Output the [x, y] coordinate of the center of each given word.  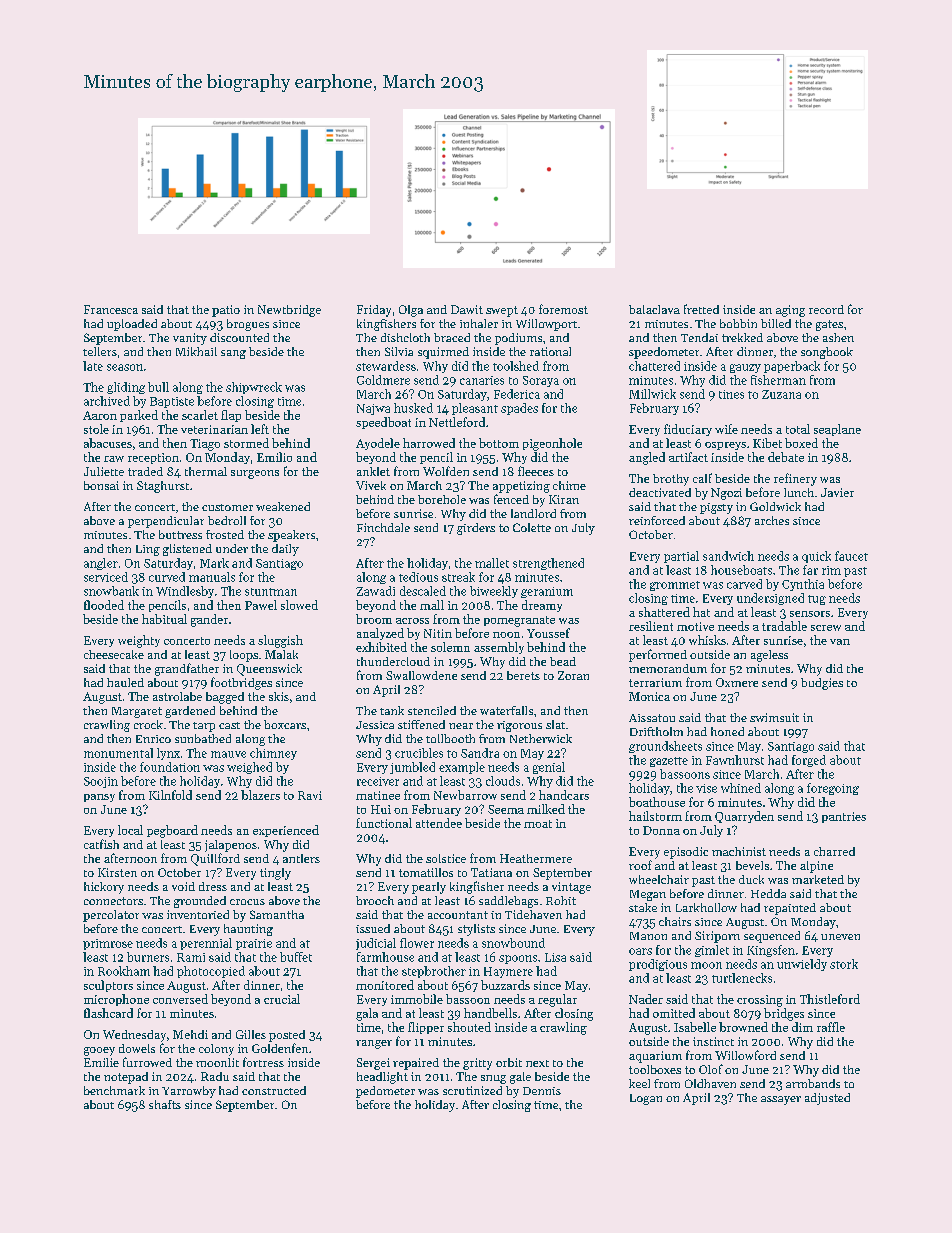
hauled [125, 682]
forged [809, 761]
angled [647, 458]
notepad [126, 1078]
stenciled [432, 710]
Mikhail [196, 351]
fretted [701, 309]
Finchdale [383, 527]
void [183, 886]
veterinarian [214, 429]
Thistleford [830, 999]
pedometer [385, 1092]
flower [417, 943]
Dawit [467, 309]
